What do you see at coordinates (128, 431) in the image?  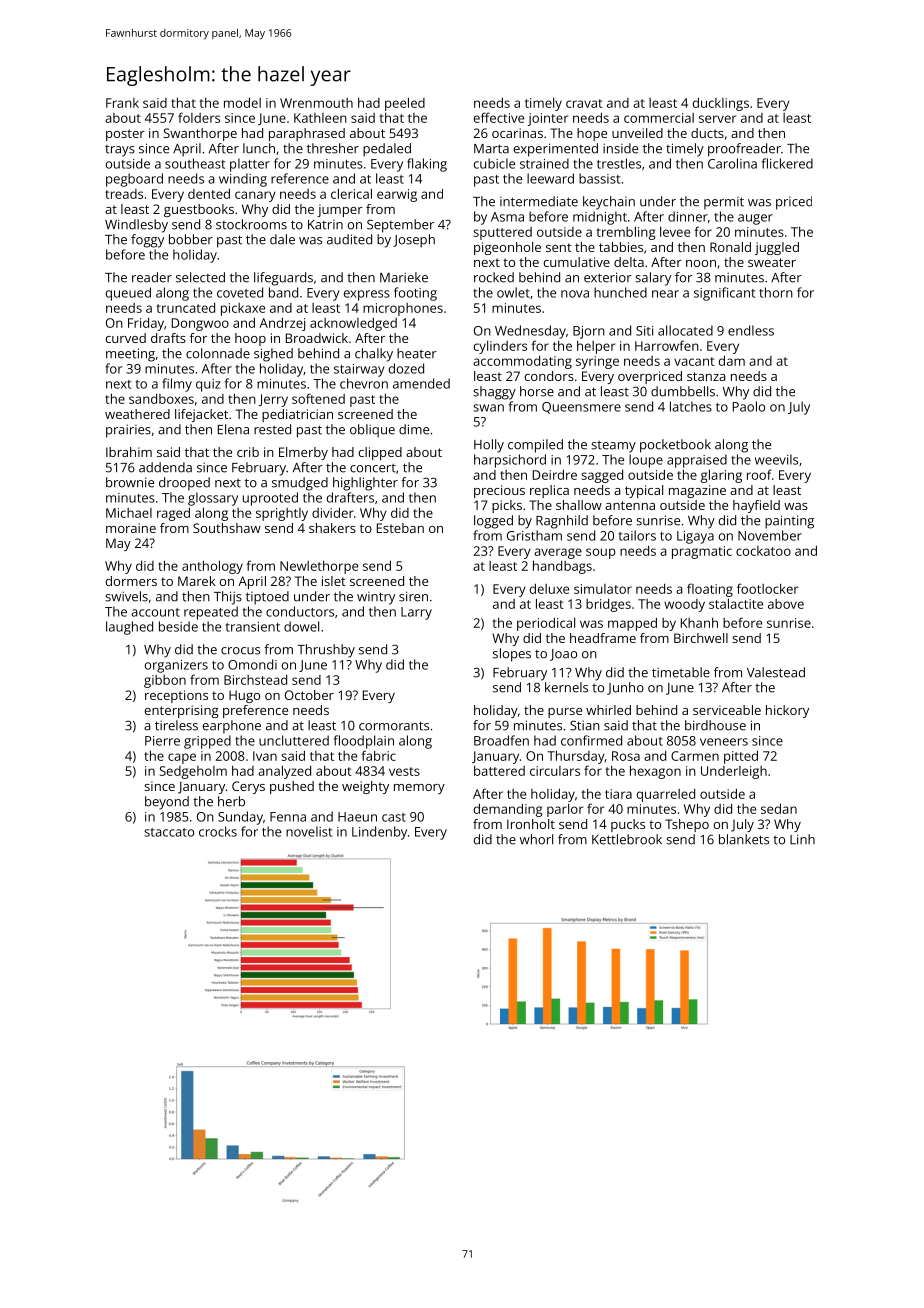 I see `prairies` at bounding box center [128, 431].
